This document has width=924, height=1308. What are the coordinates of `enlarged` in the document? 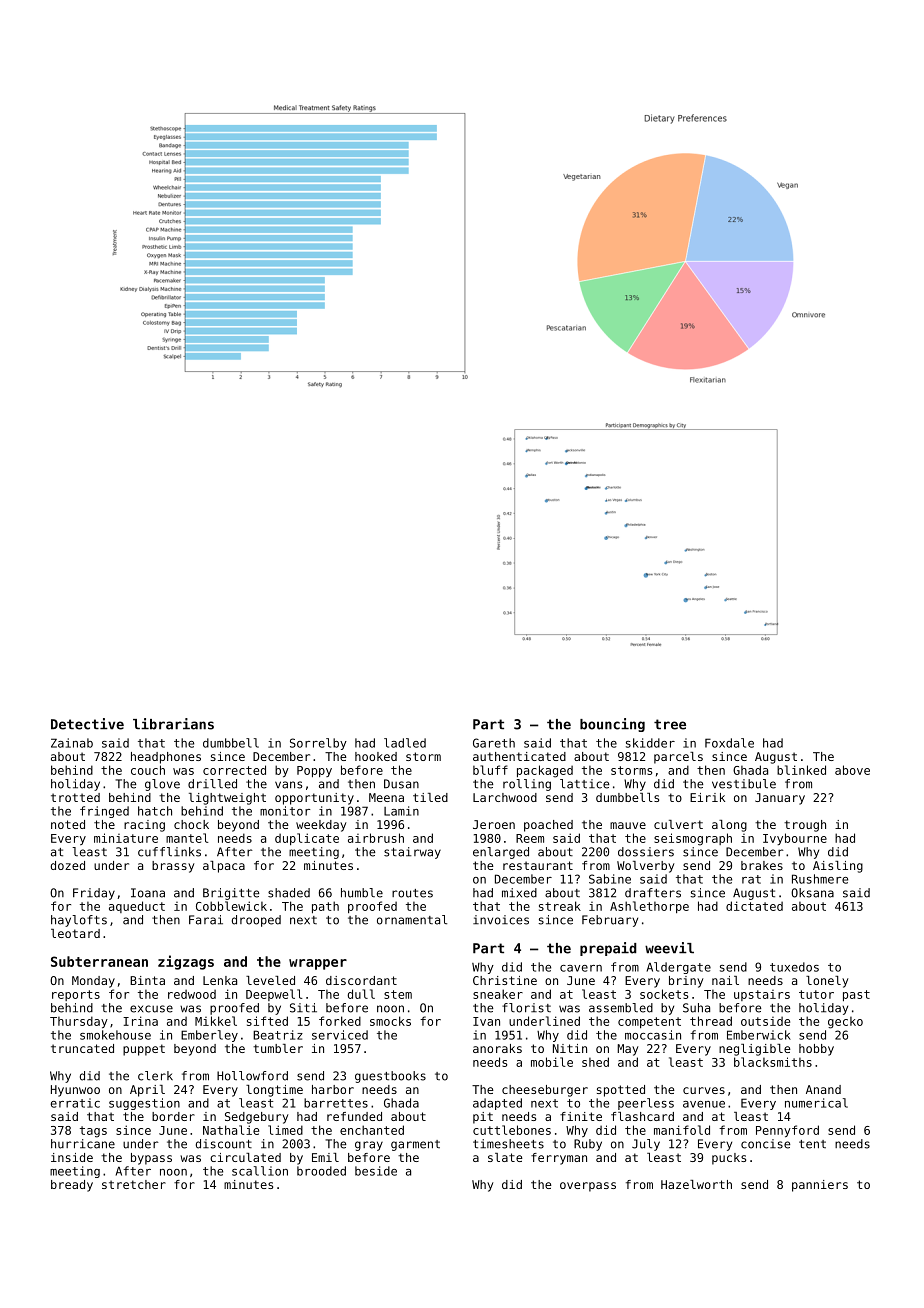 It's located at (501, 853).
